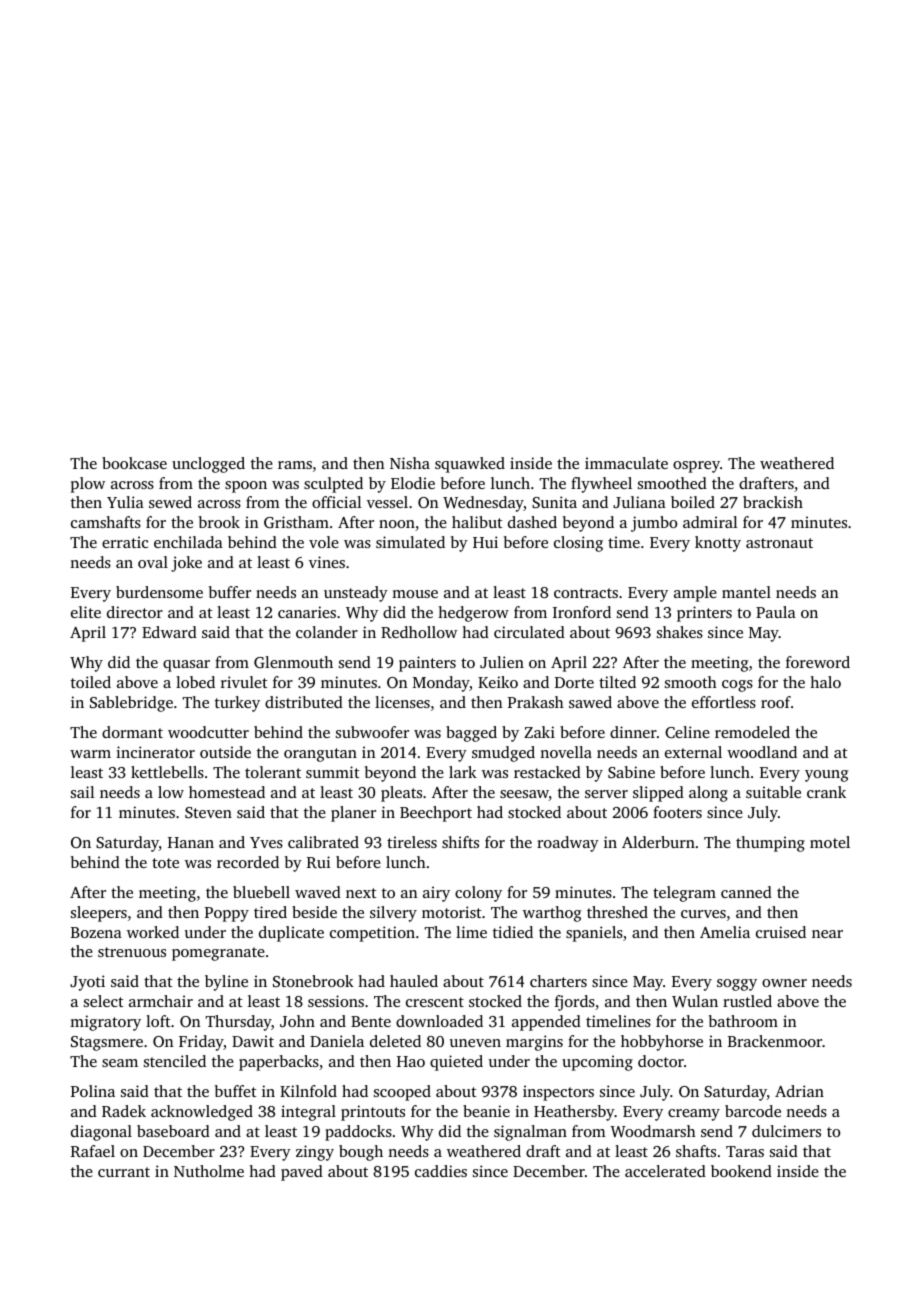 The height and width of the image is (1314, 924). What do you see at coordinates (125, 542) in the image?
I see `erratic` at bounding box center [125, 542].
